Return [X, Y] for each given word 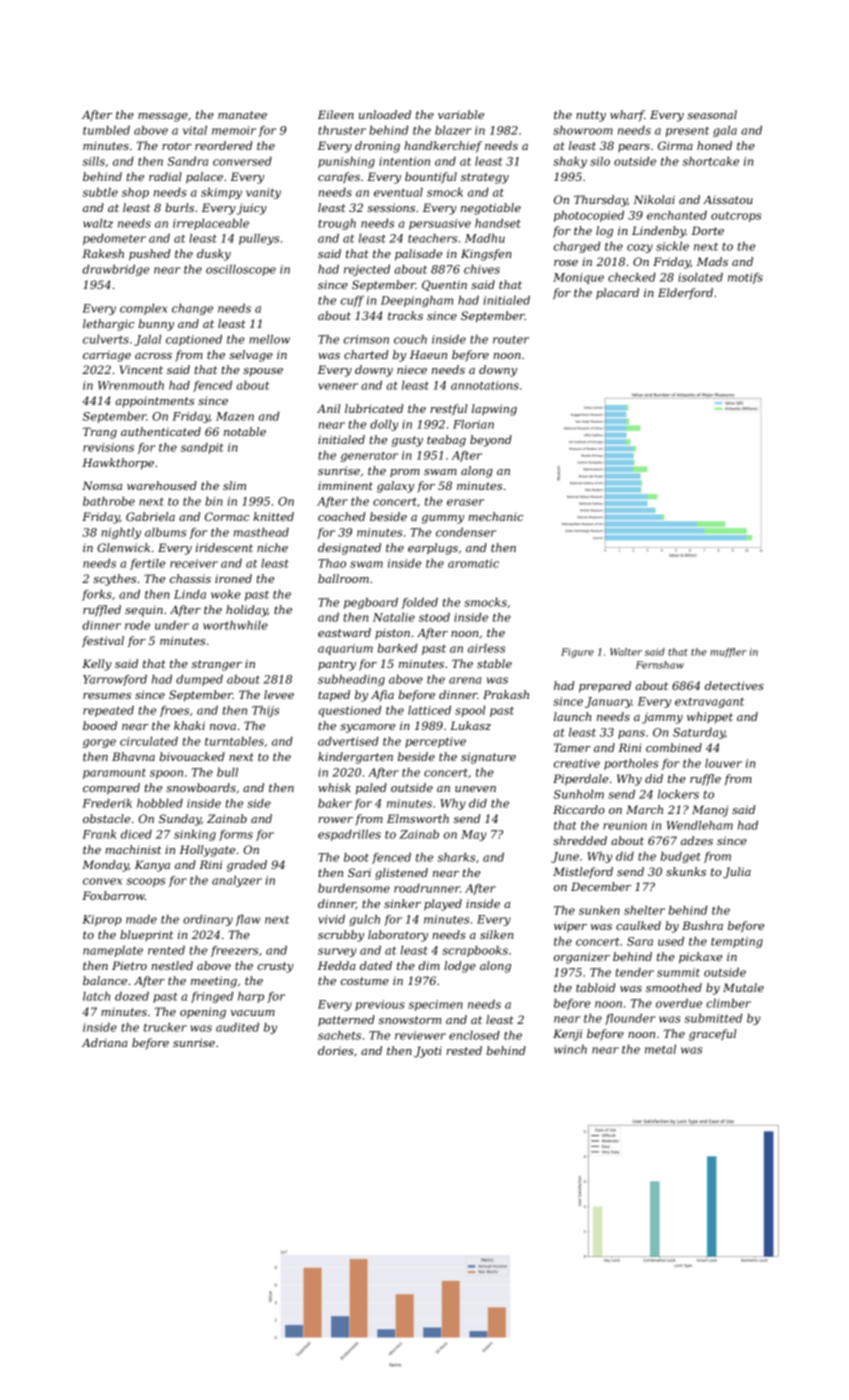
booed [100, 725]
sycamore [368, 728]
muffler [728, 653]
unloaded [385, 114]
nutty [591, 116]
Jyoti [428, 1052]
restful [448, 410]
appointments [154, 402]
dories [336, 1050]
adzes [697, 840]
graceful [712, 1035]
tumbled [106, 130]
